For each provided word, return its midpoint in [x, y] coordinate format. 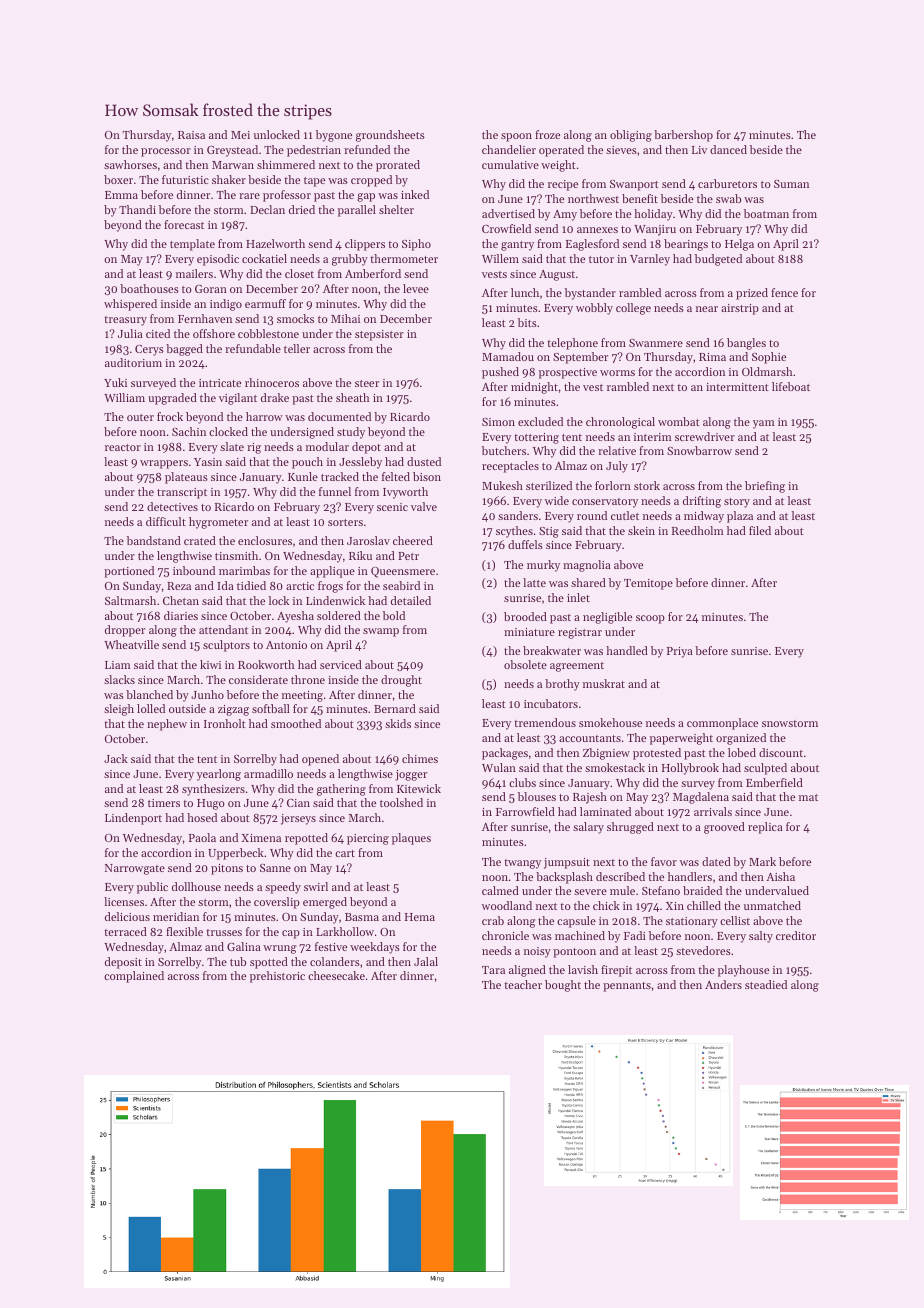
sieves [621, 150]
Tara [493, 970]
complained [134, 977]
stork [647, 485]
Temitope [648, 584]
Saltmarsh [130, 600]
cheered [413, 540]
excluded [540, 421]
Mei [240, 135]
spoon [516, 137]
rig [254, 448]
